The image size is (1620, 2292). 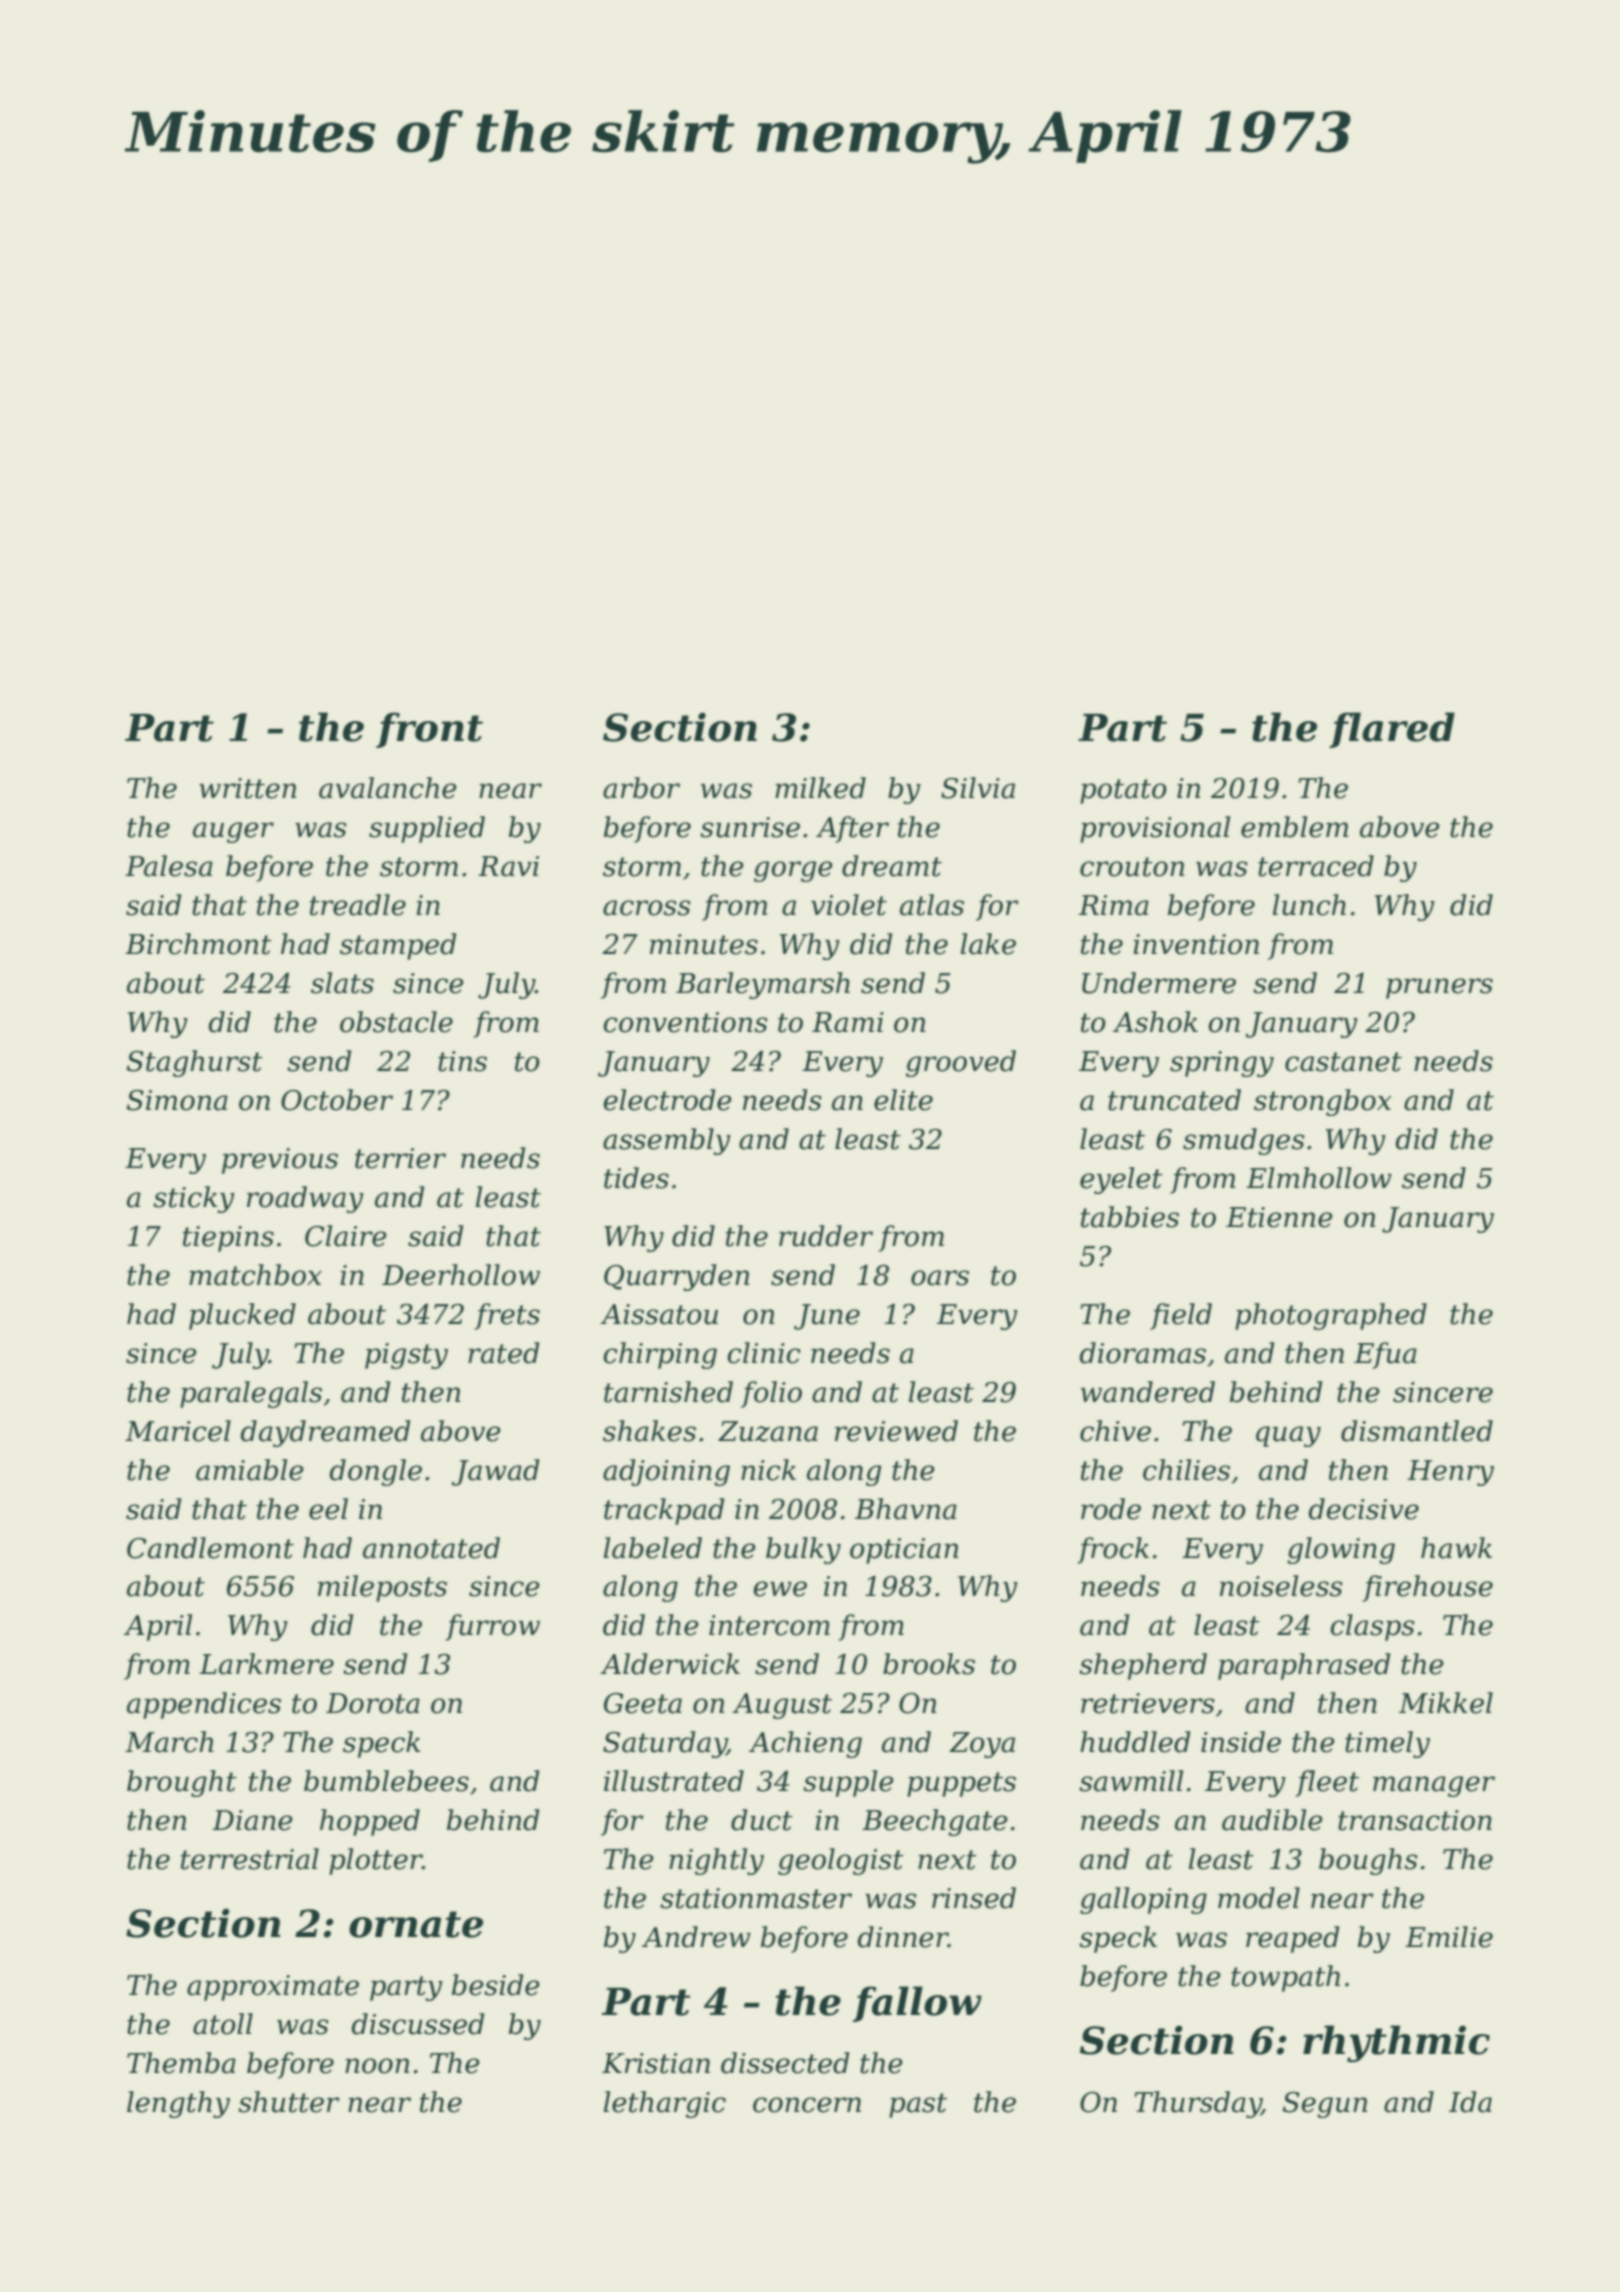 I want to click on front, so click(x=429, y=730).
